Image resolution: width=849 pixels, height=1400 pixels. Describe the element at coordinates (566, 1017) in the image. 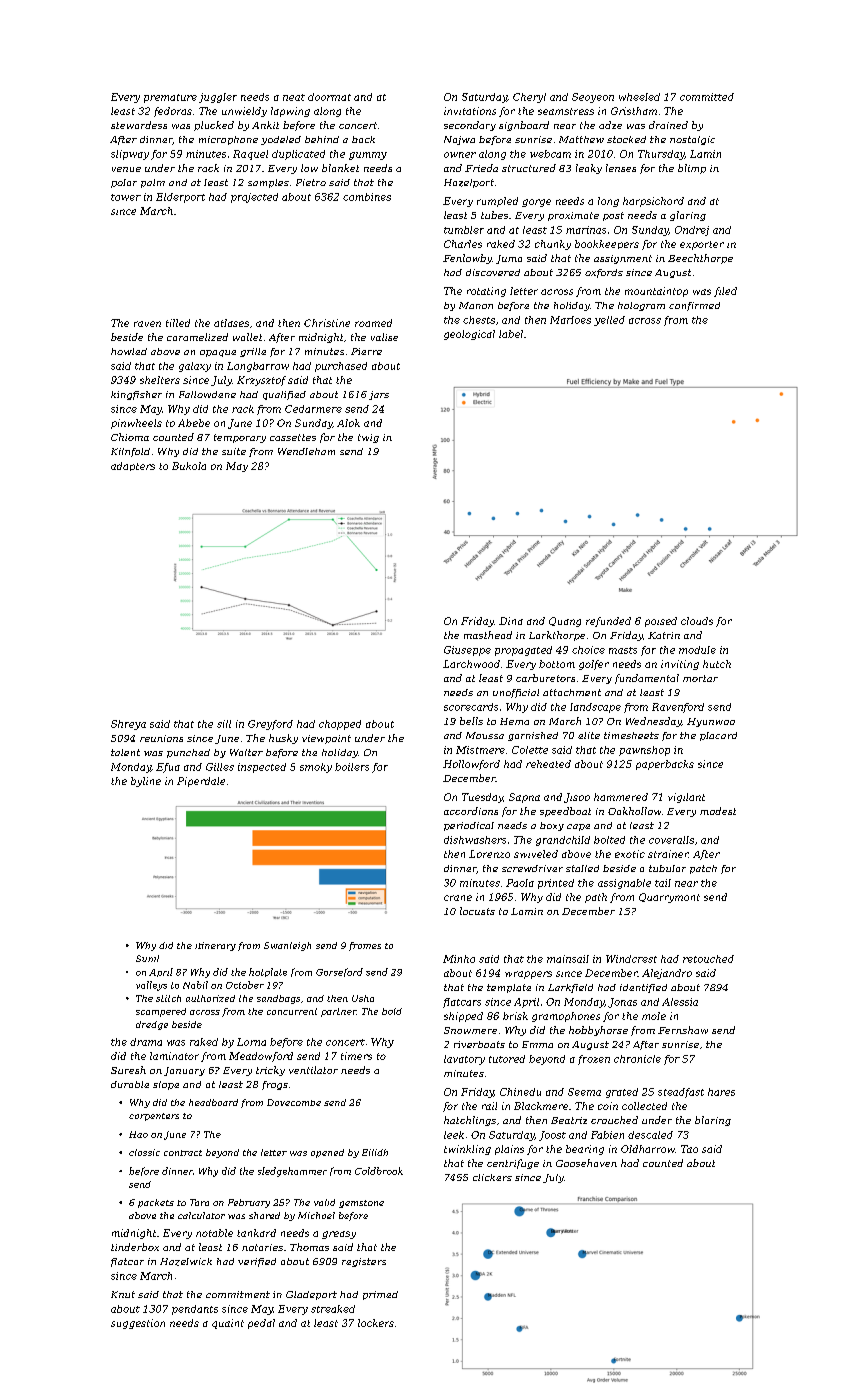

I see `gramophones` at that location.
